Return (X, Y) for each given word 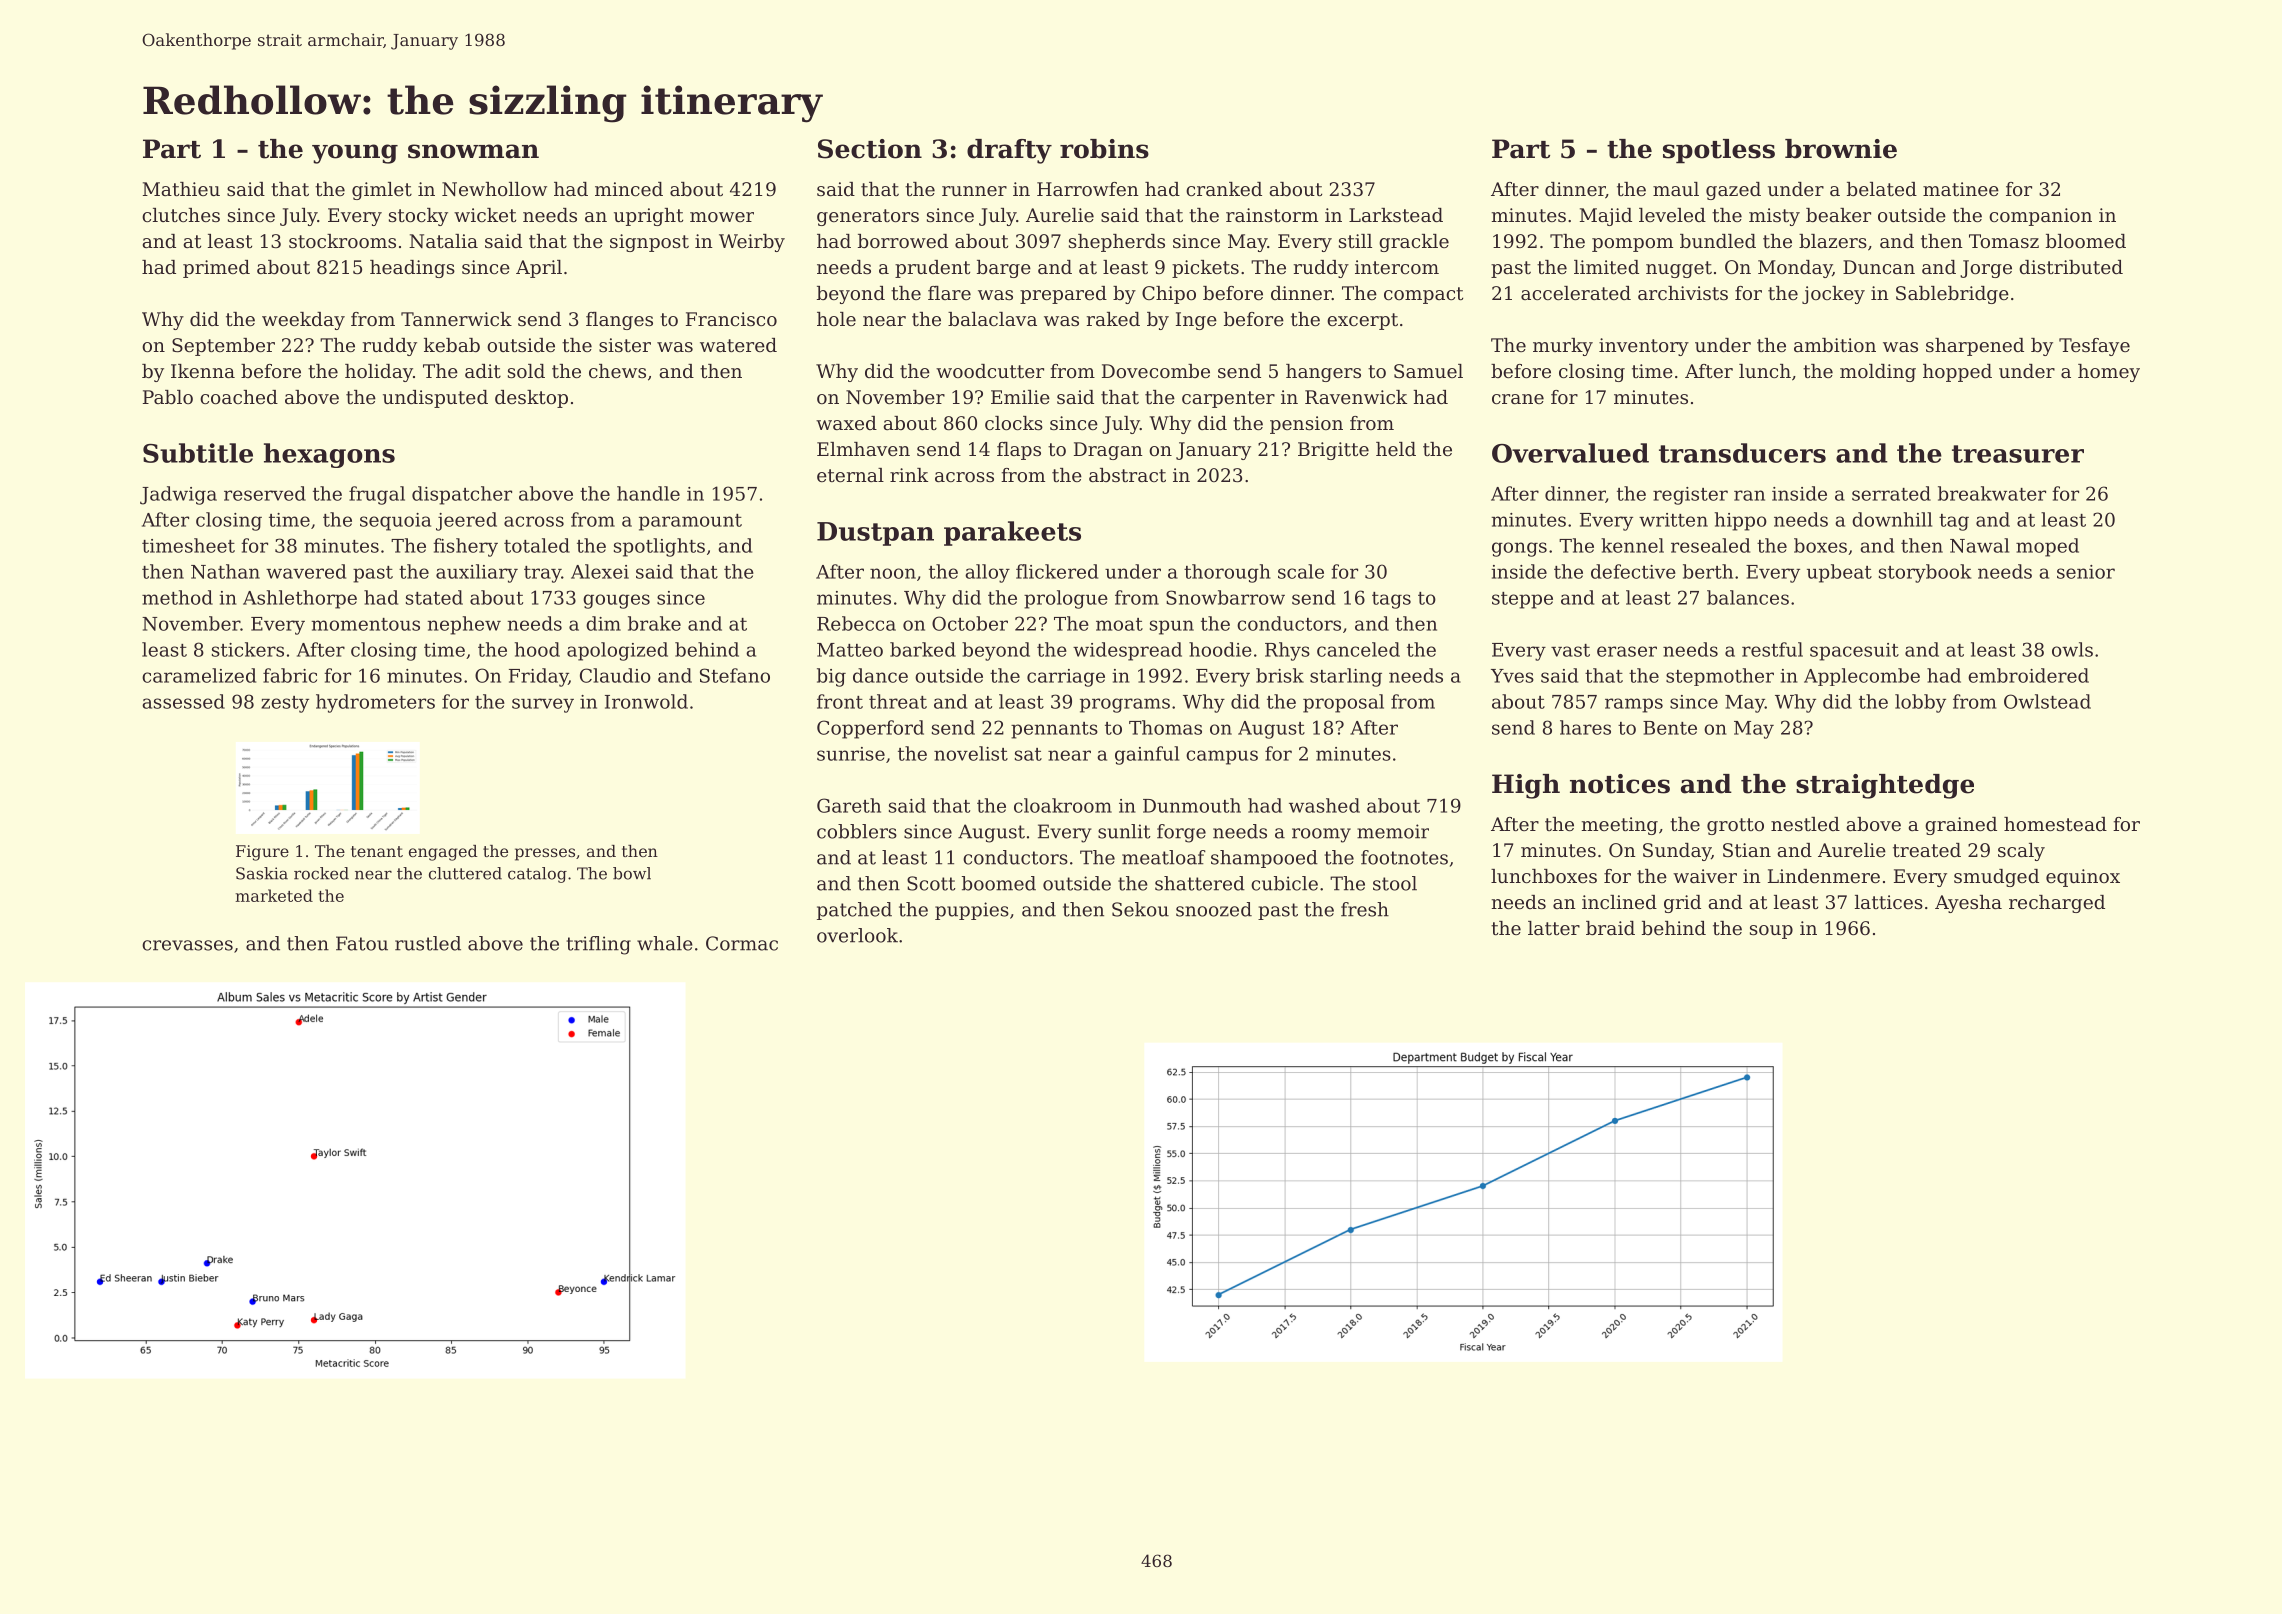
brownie (1841, 149)
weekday (303, 321)
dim (603, 623)
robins (1104, 149)
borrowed (903, 241)
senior (2086, 572)
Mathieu (181, 189)
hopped (1957, 373)
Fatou (362, 943)
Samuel (1428, 371)
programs (1125, 705)
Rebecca (856, 623)
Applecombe (1862, 677)
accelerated (1576, 293)
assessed (183, 701)
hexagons (329, 455)
